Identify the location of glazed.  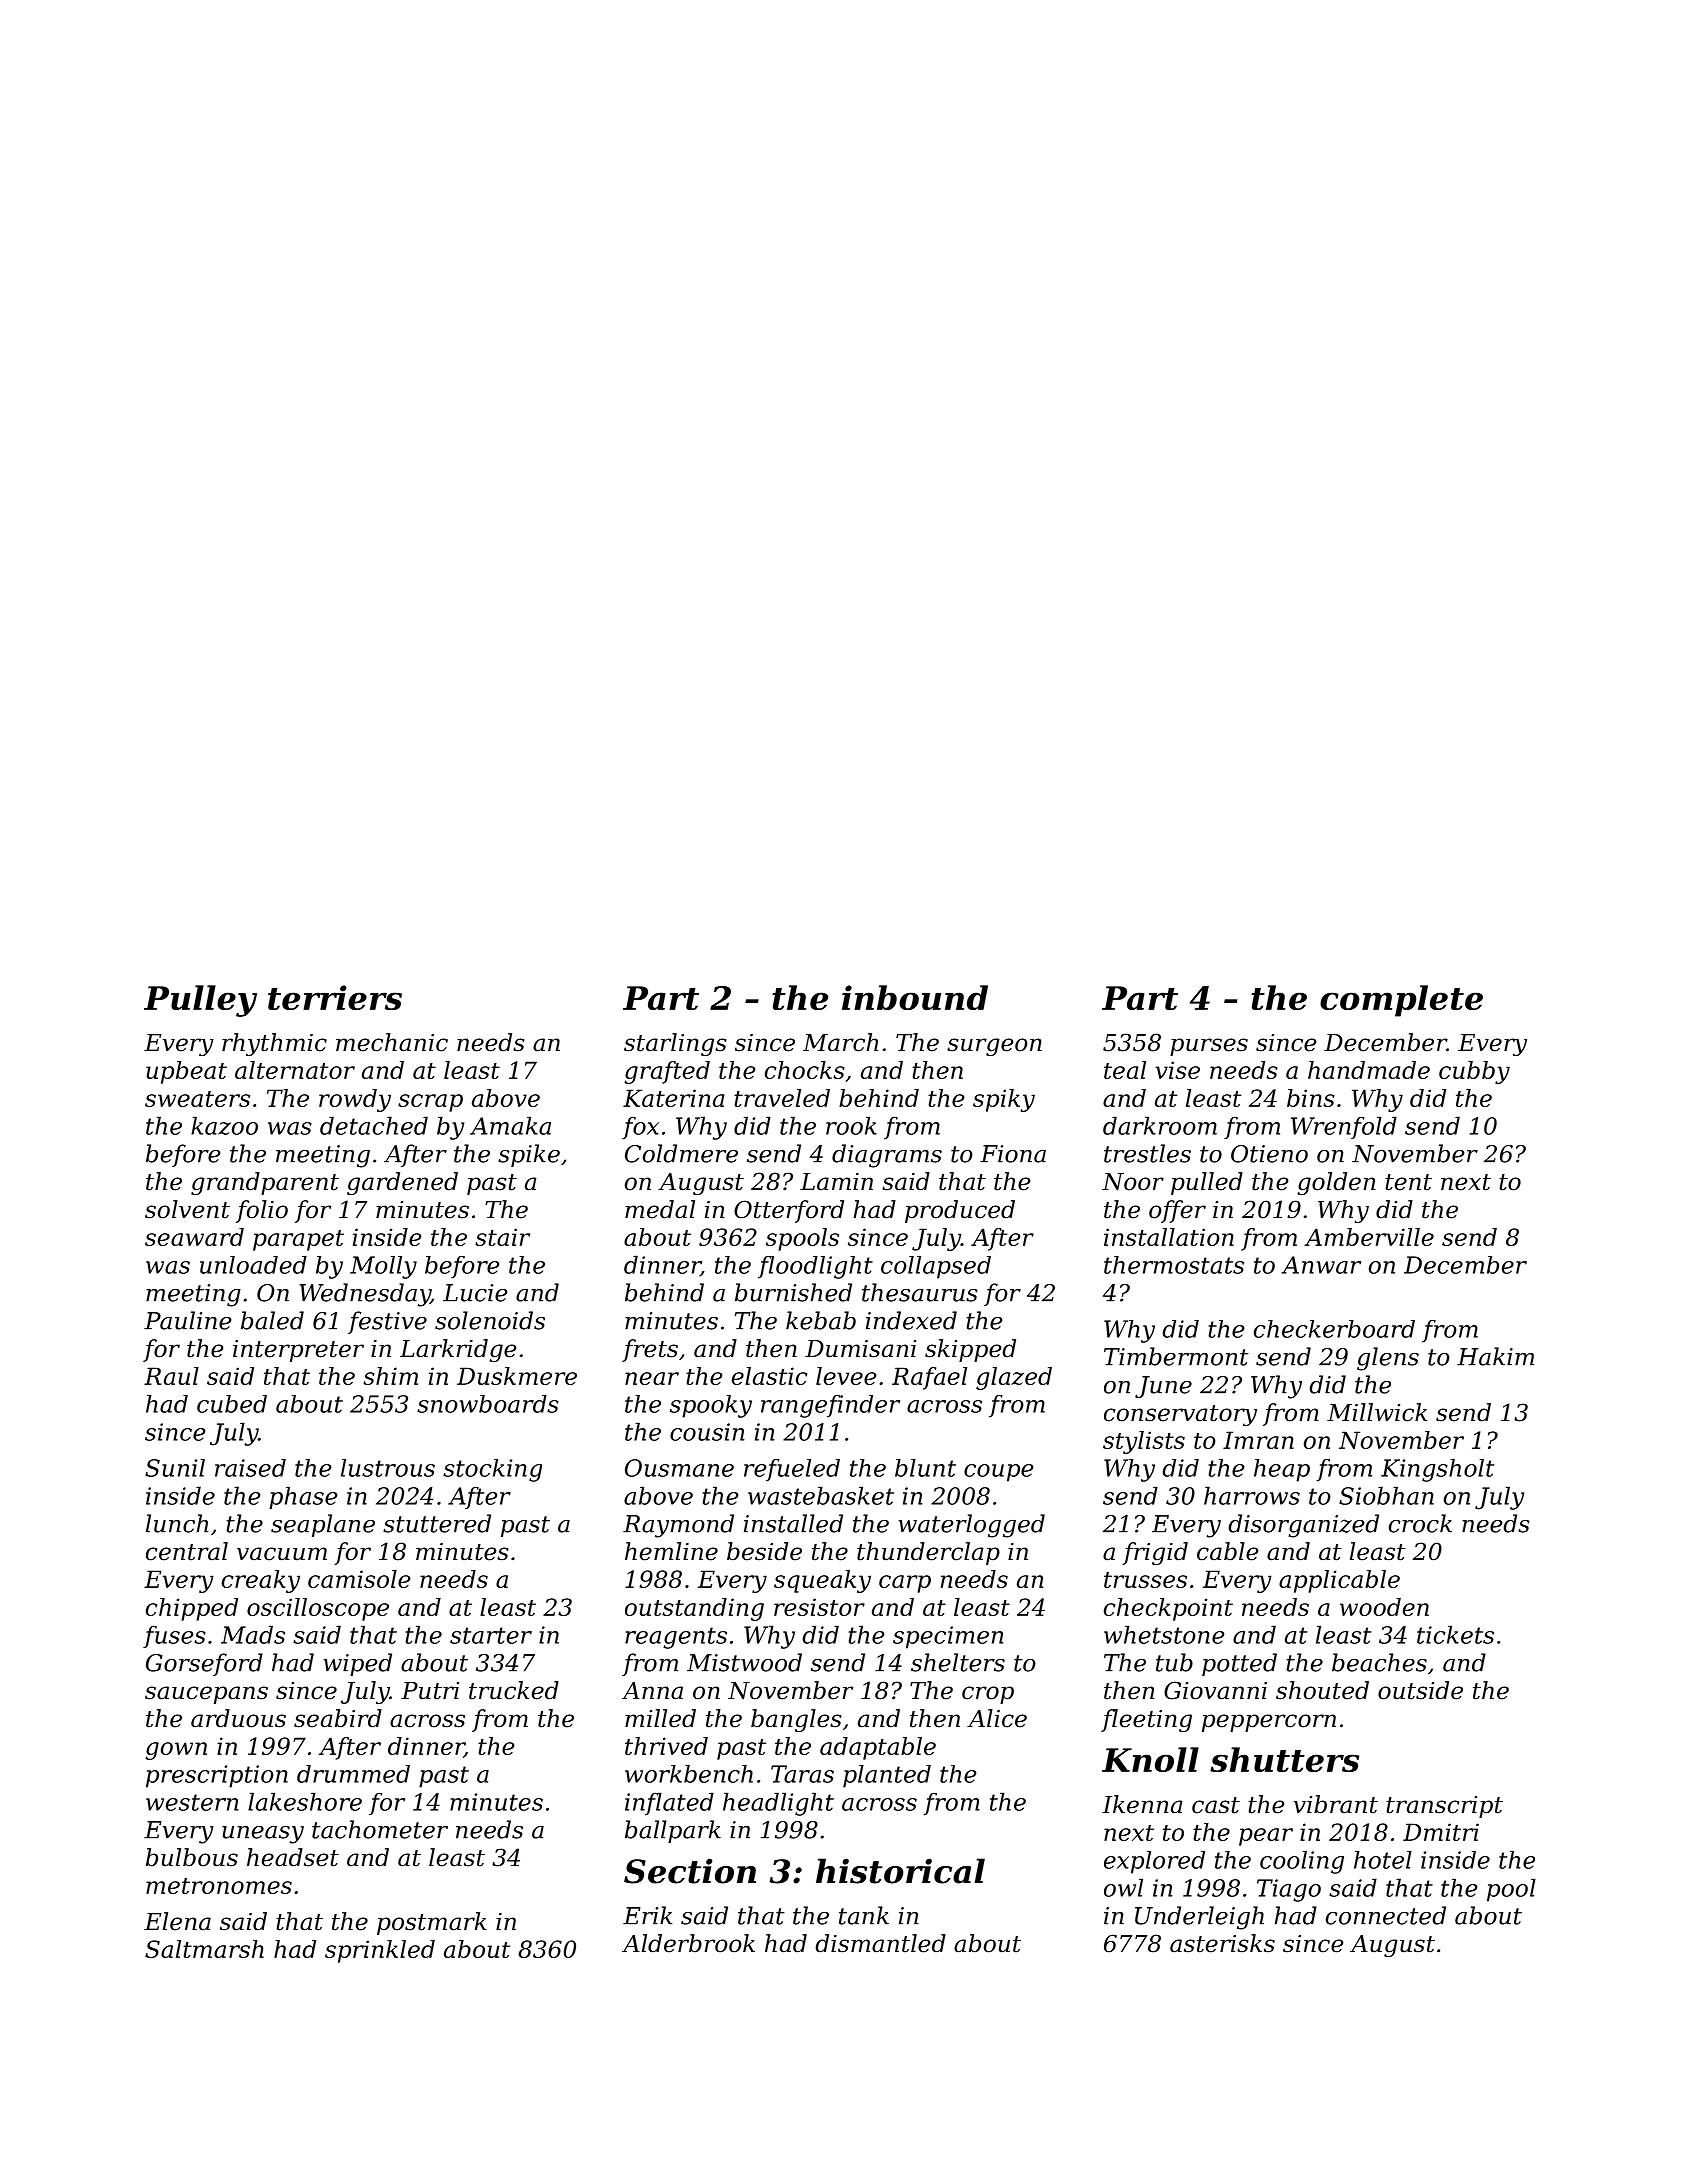
(1014, 1378).
